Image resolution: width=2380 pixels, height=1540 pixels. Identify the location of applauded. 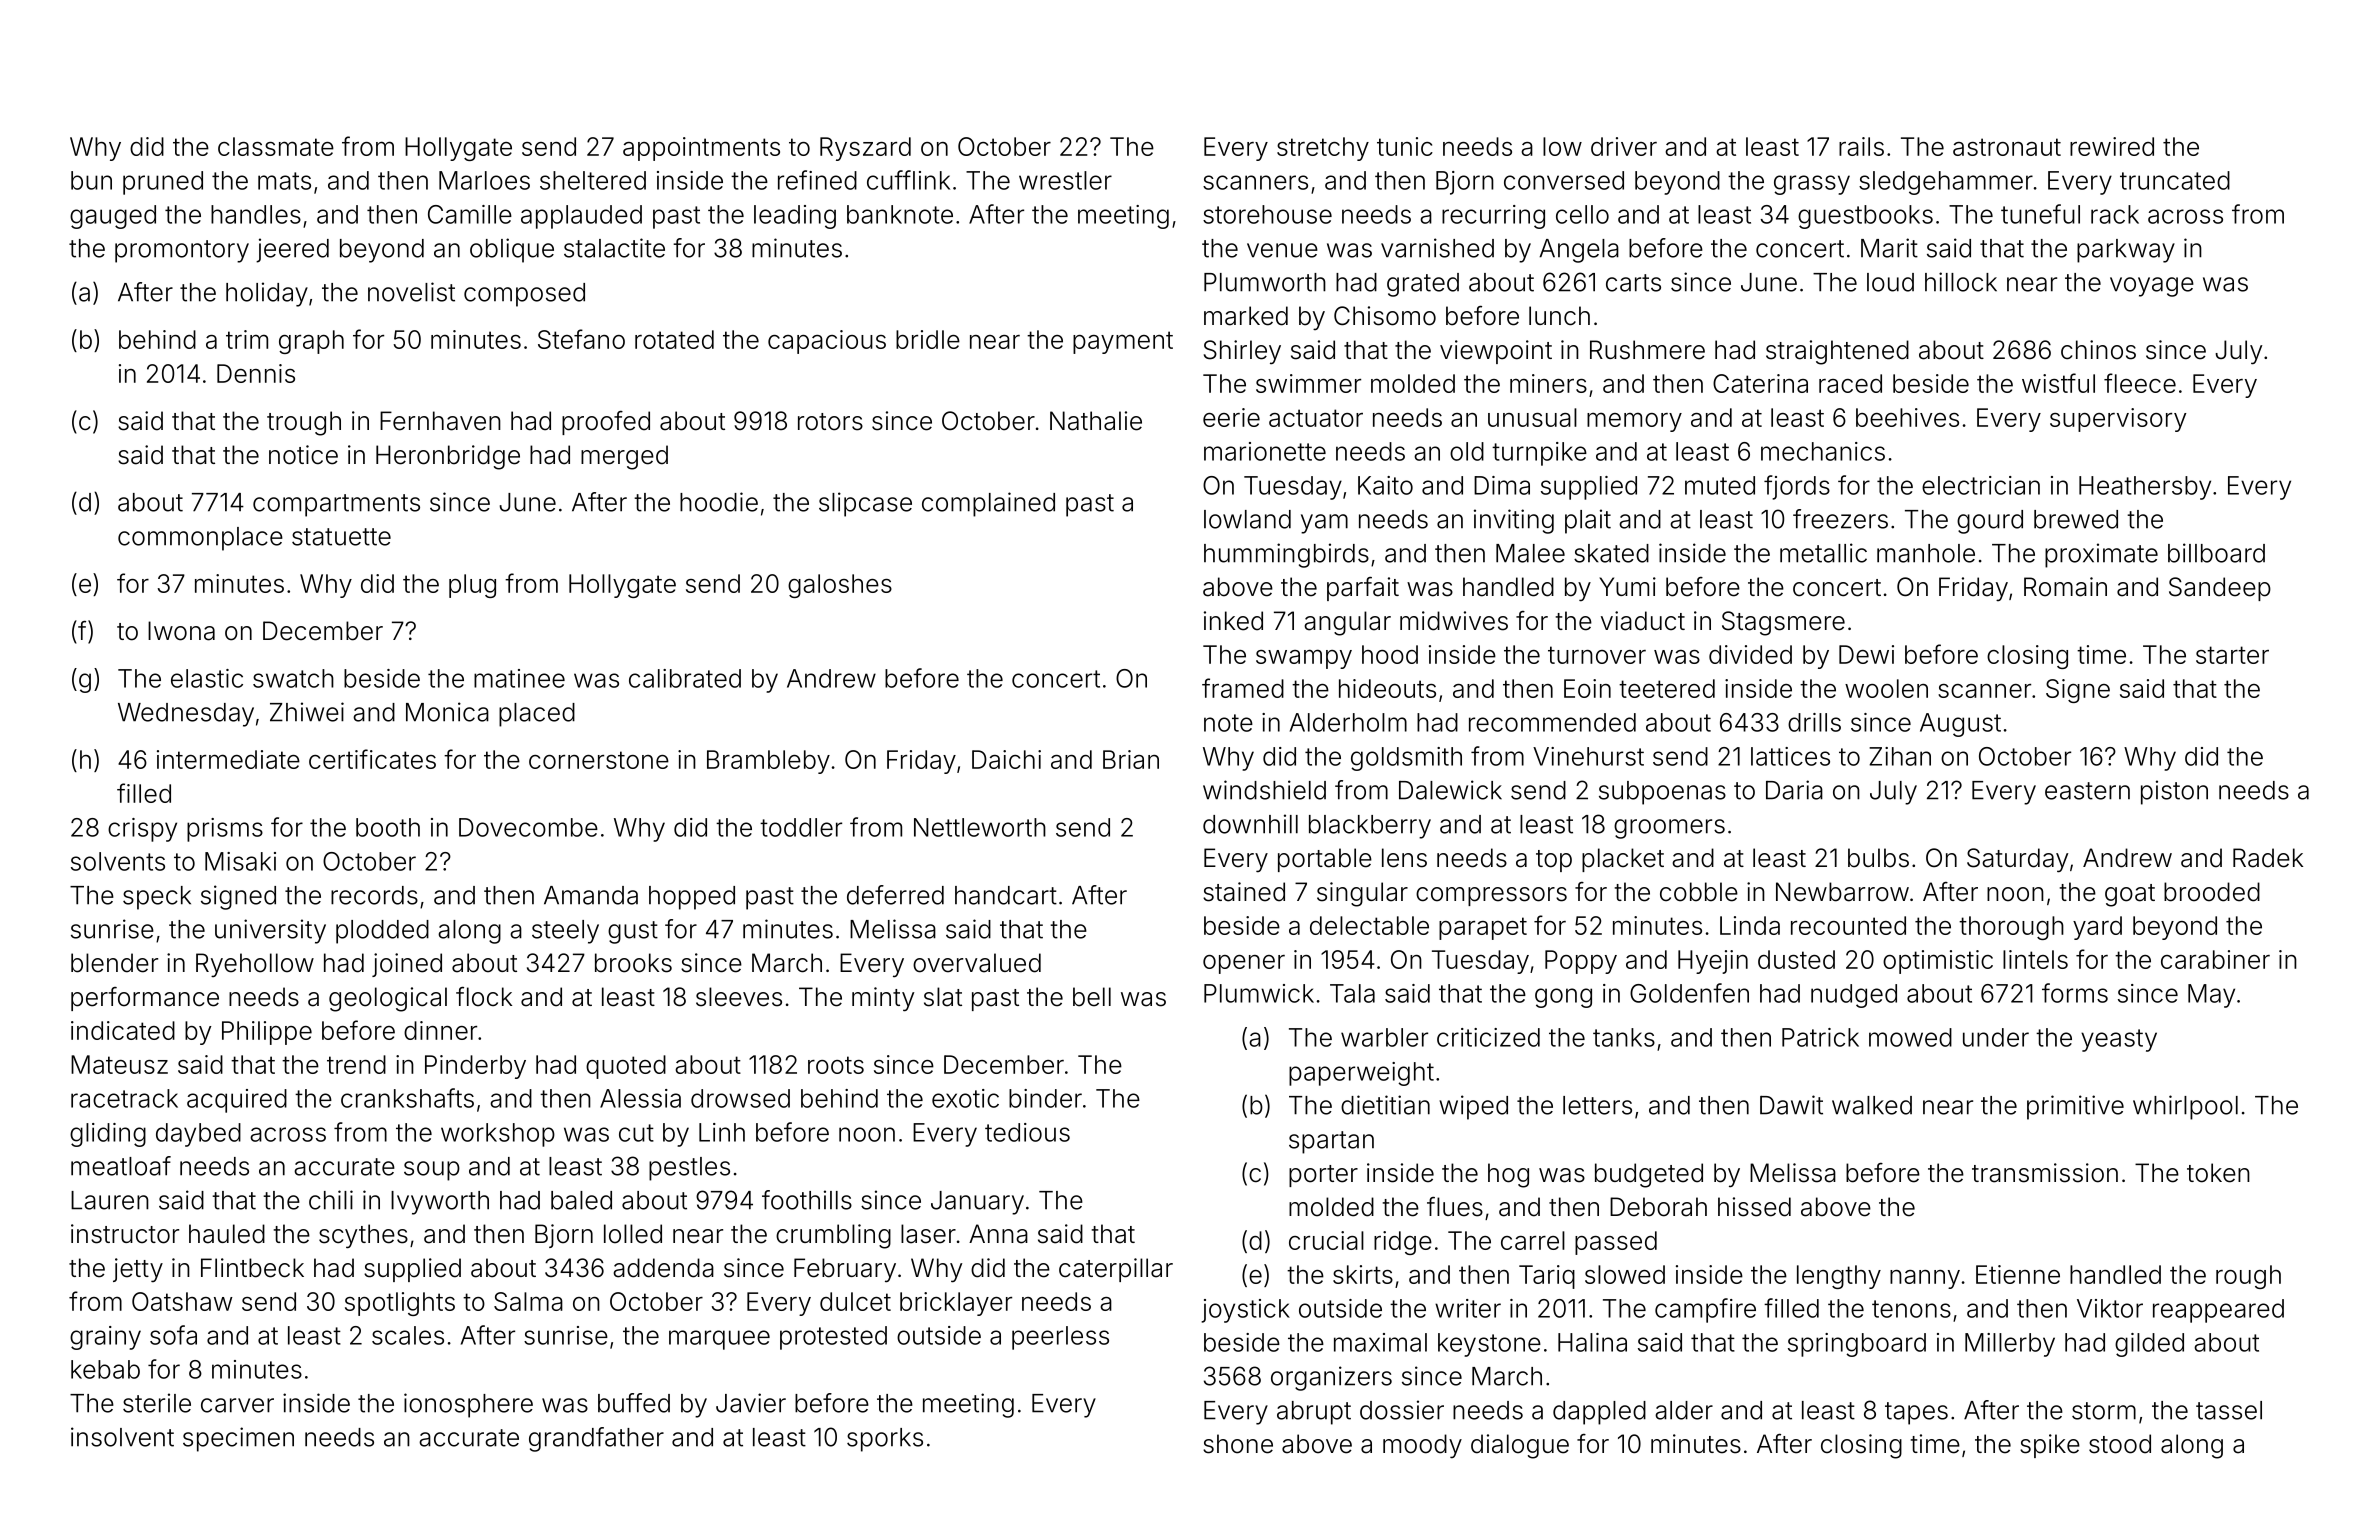
(581, 217).
